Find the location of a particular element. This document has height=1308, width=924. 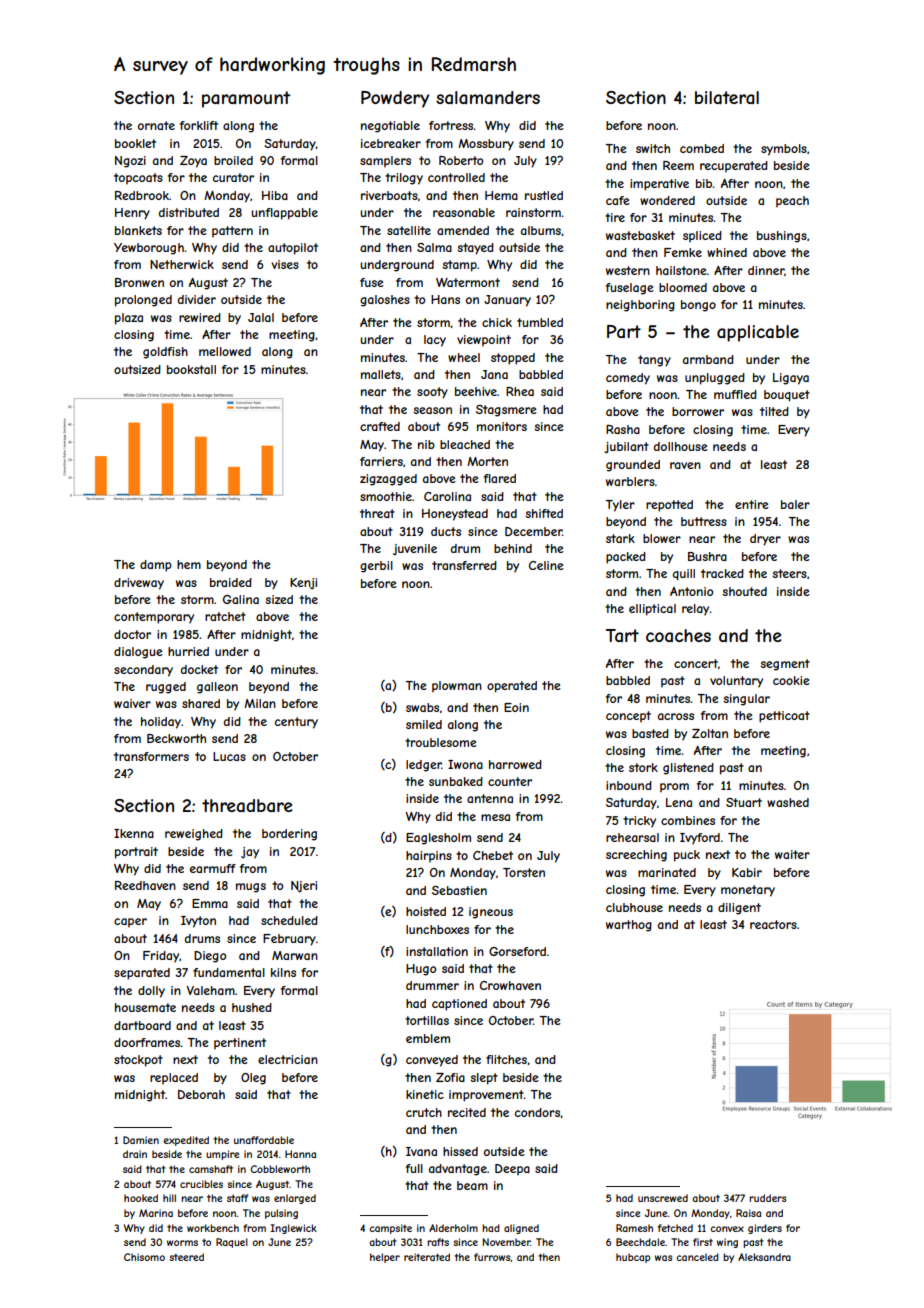

Ligaya is located at coordinates (791, 379).
